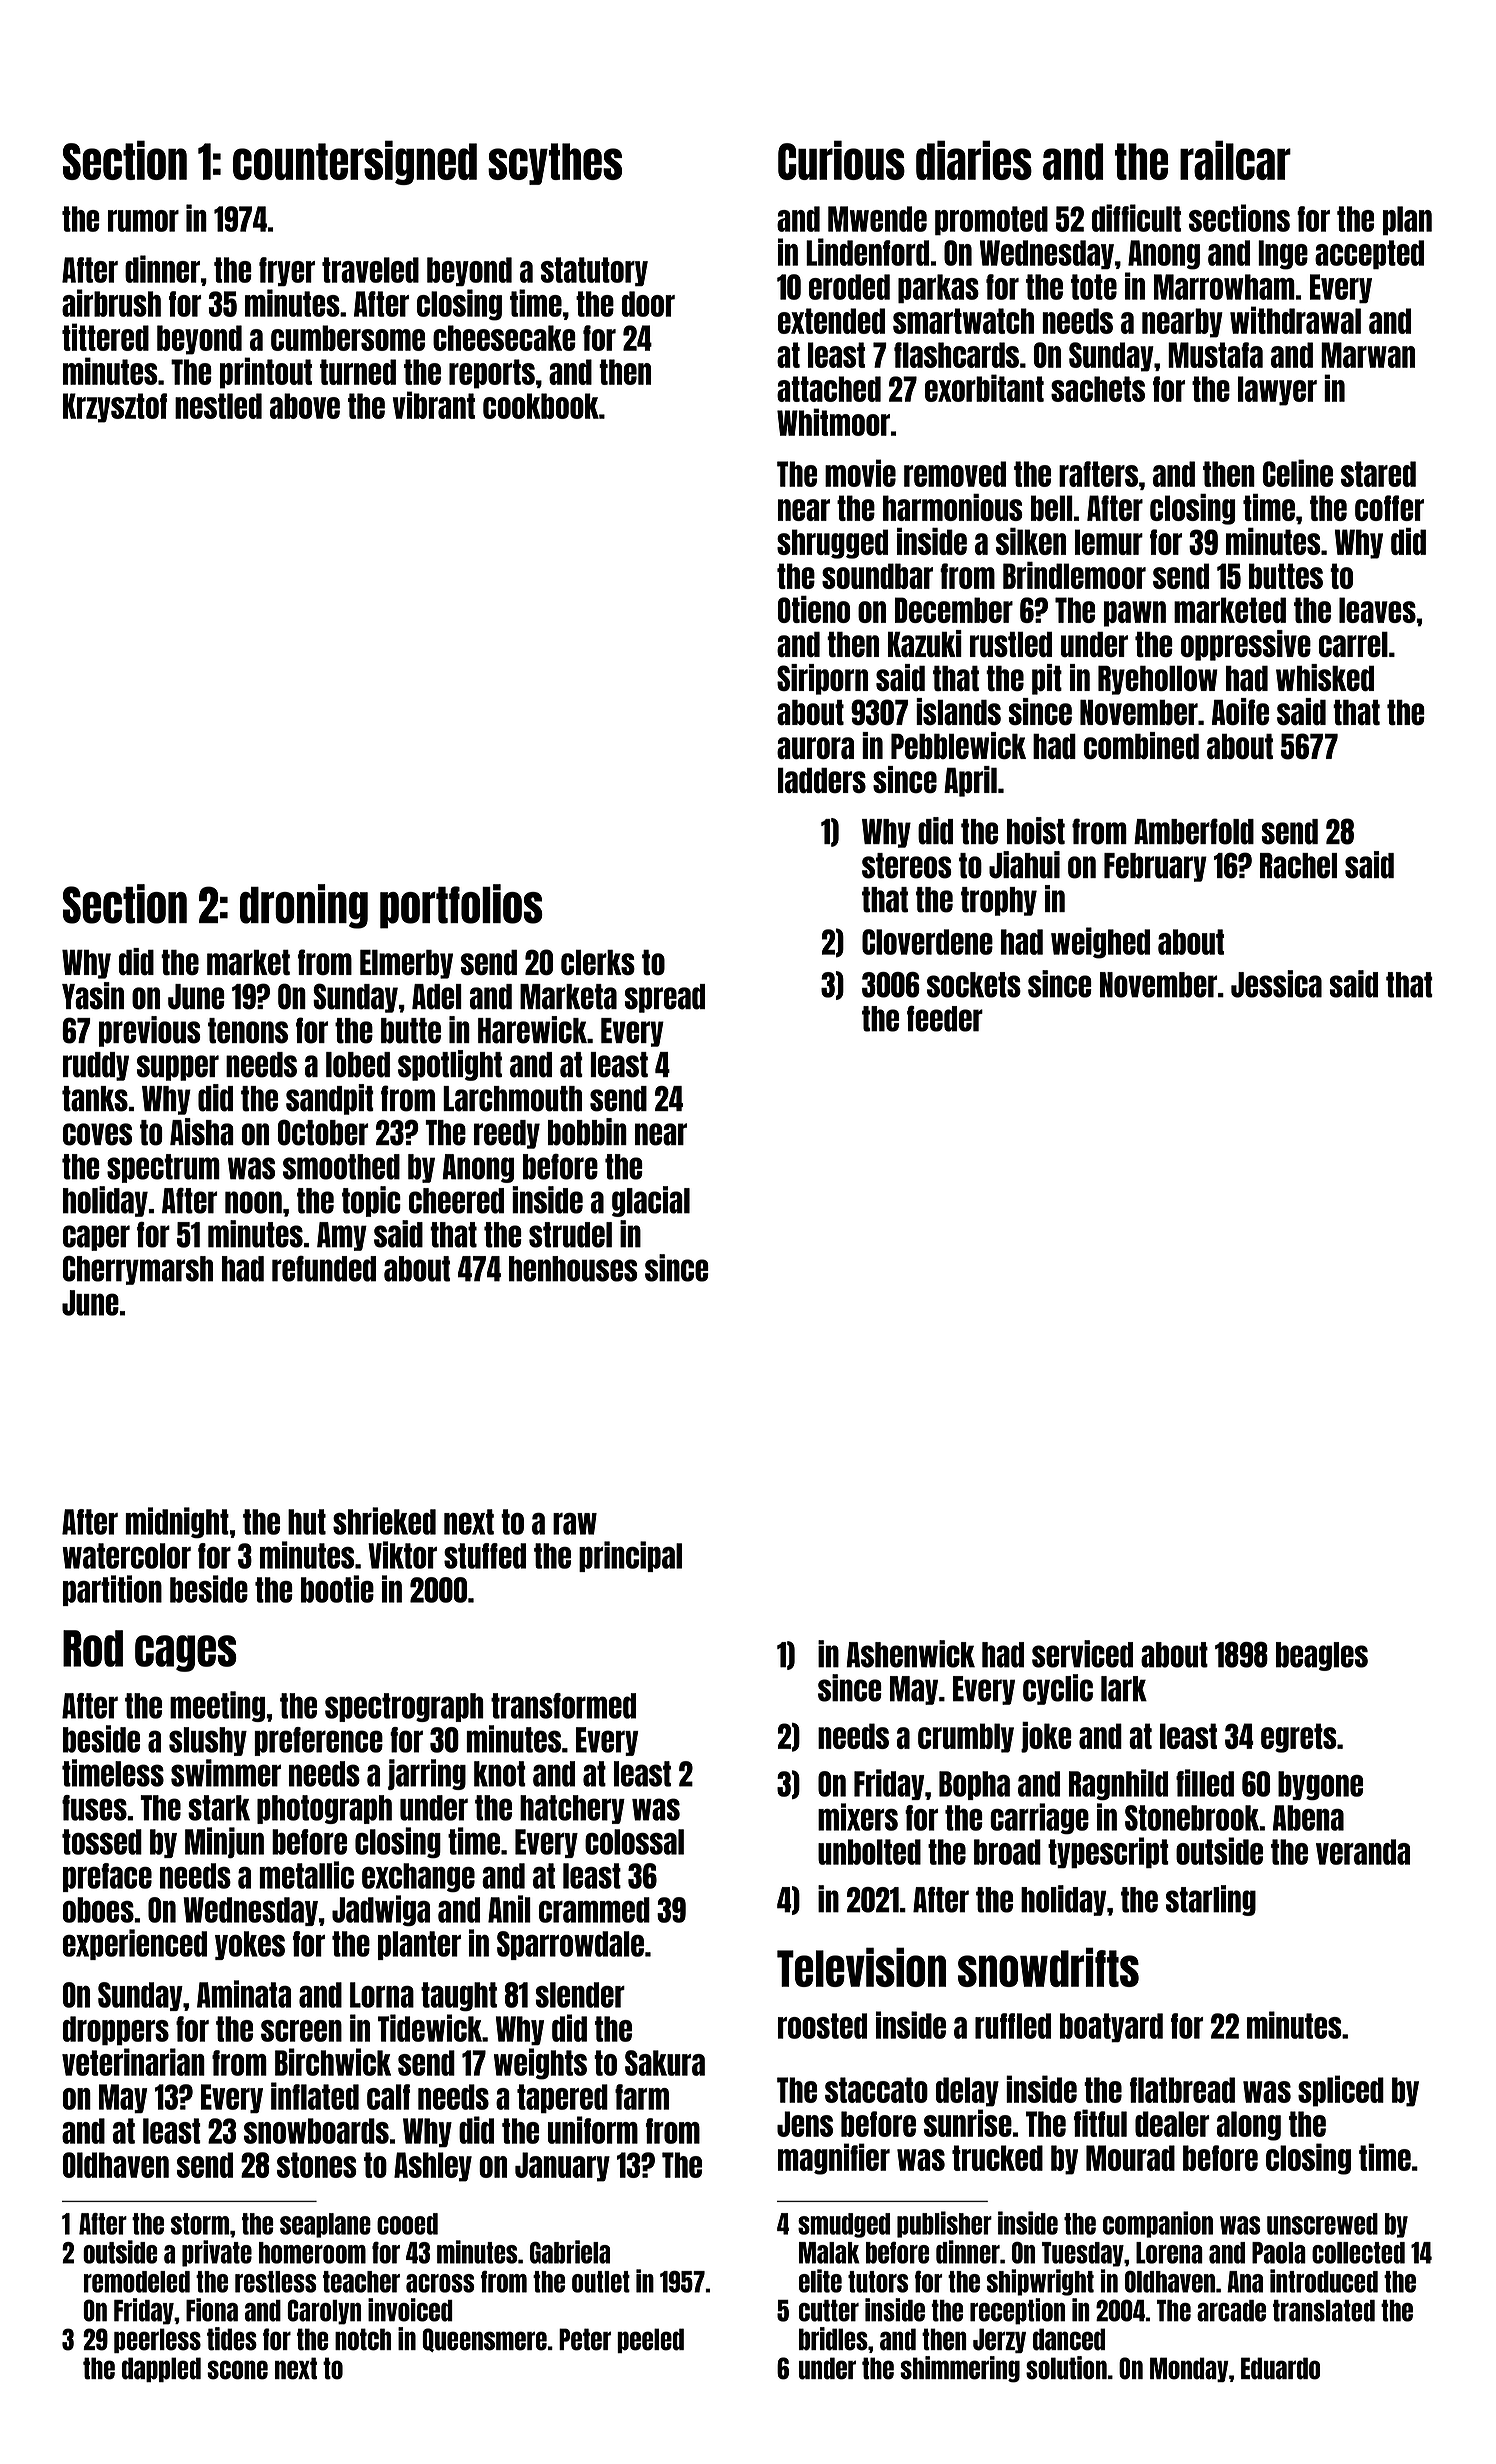 This screenshot has height=2464, width=1496. I want to click on Queensmere, so click(484, 2340).
